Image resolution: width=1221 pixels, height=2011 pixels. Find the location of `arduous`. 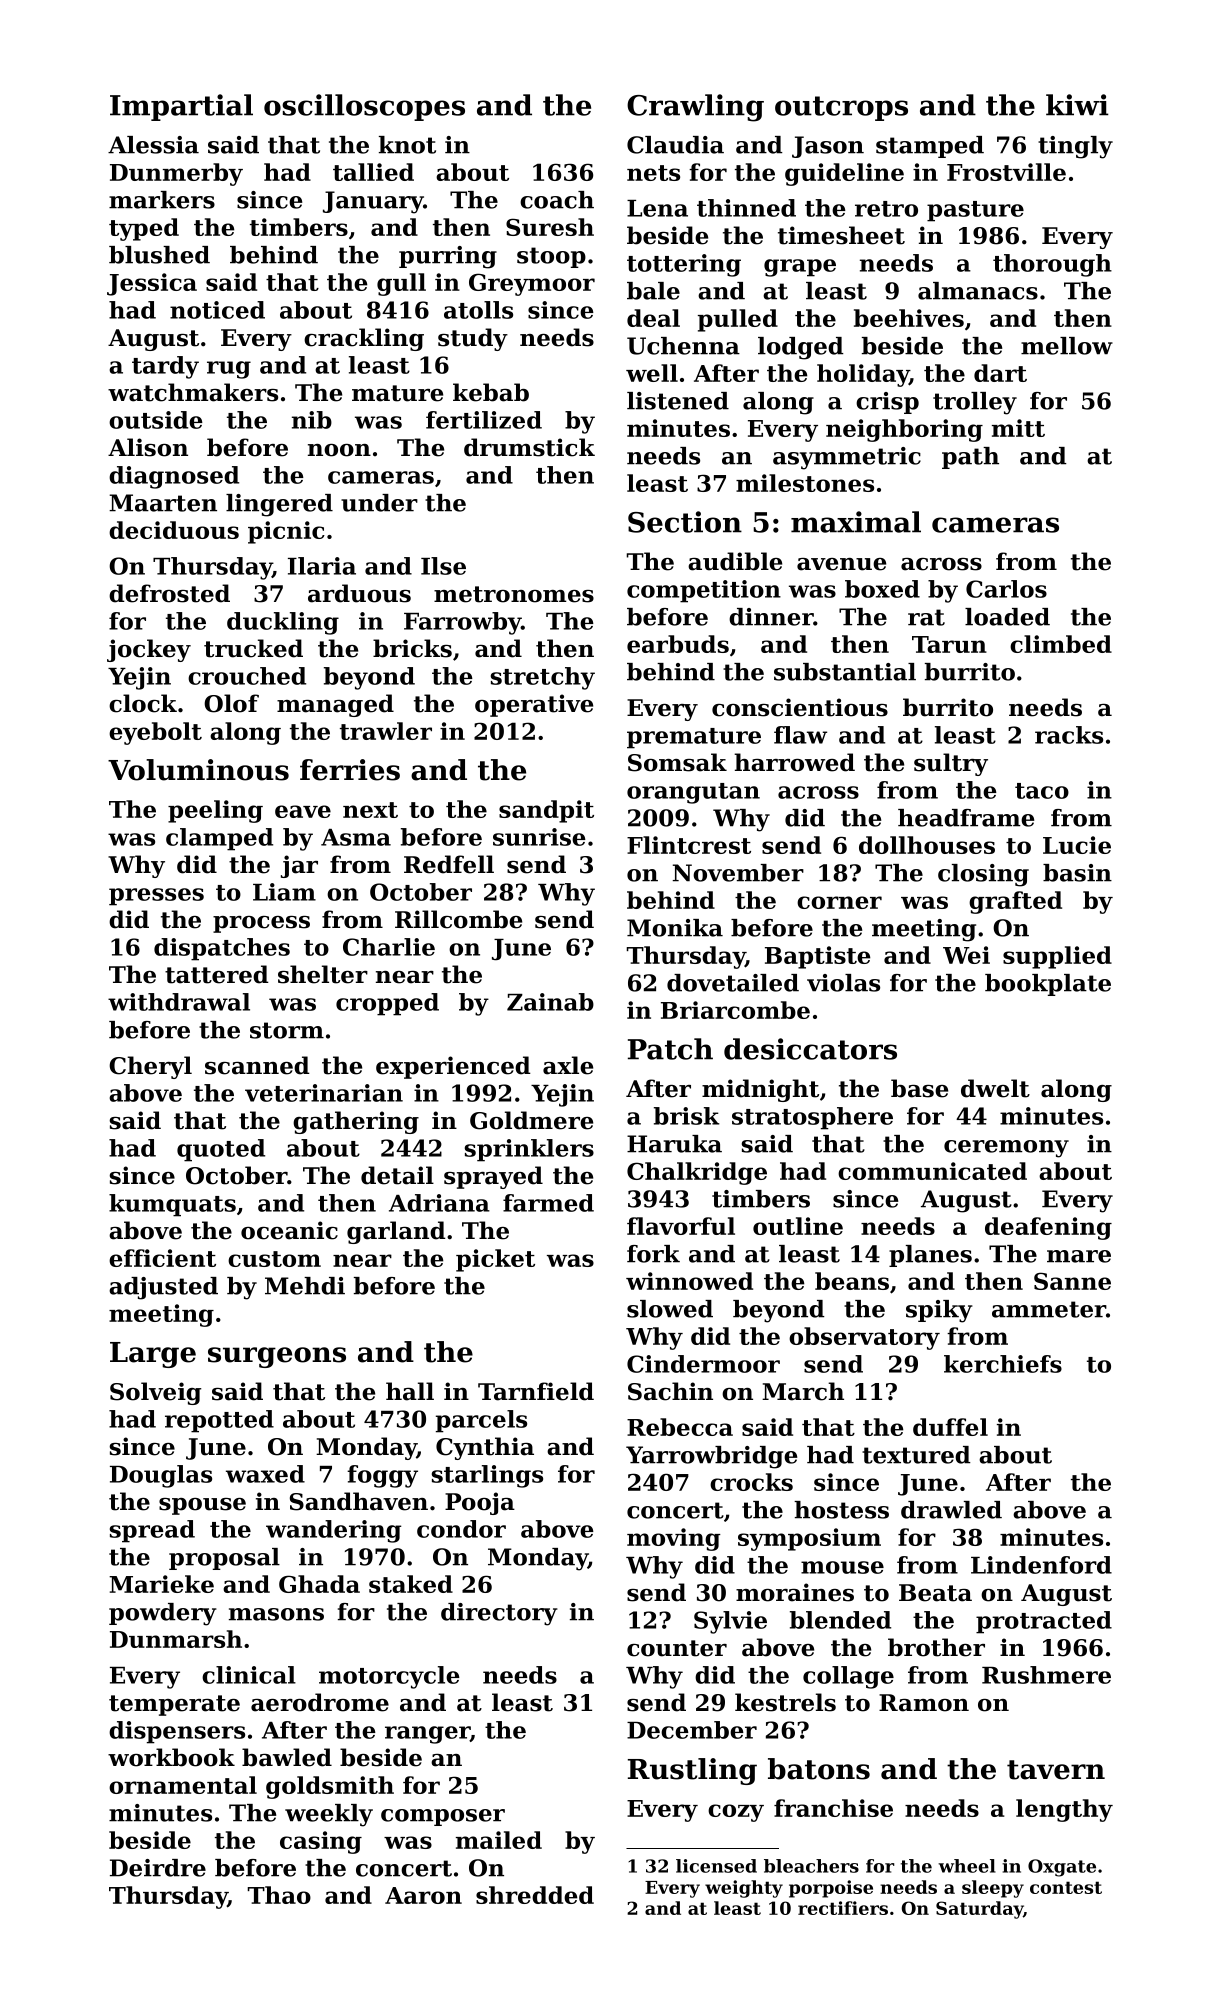

arduous is located at coordinates (359, 593).
